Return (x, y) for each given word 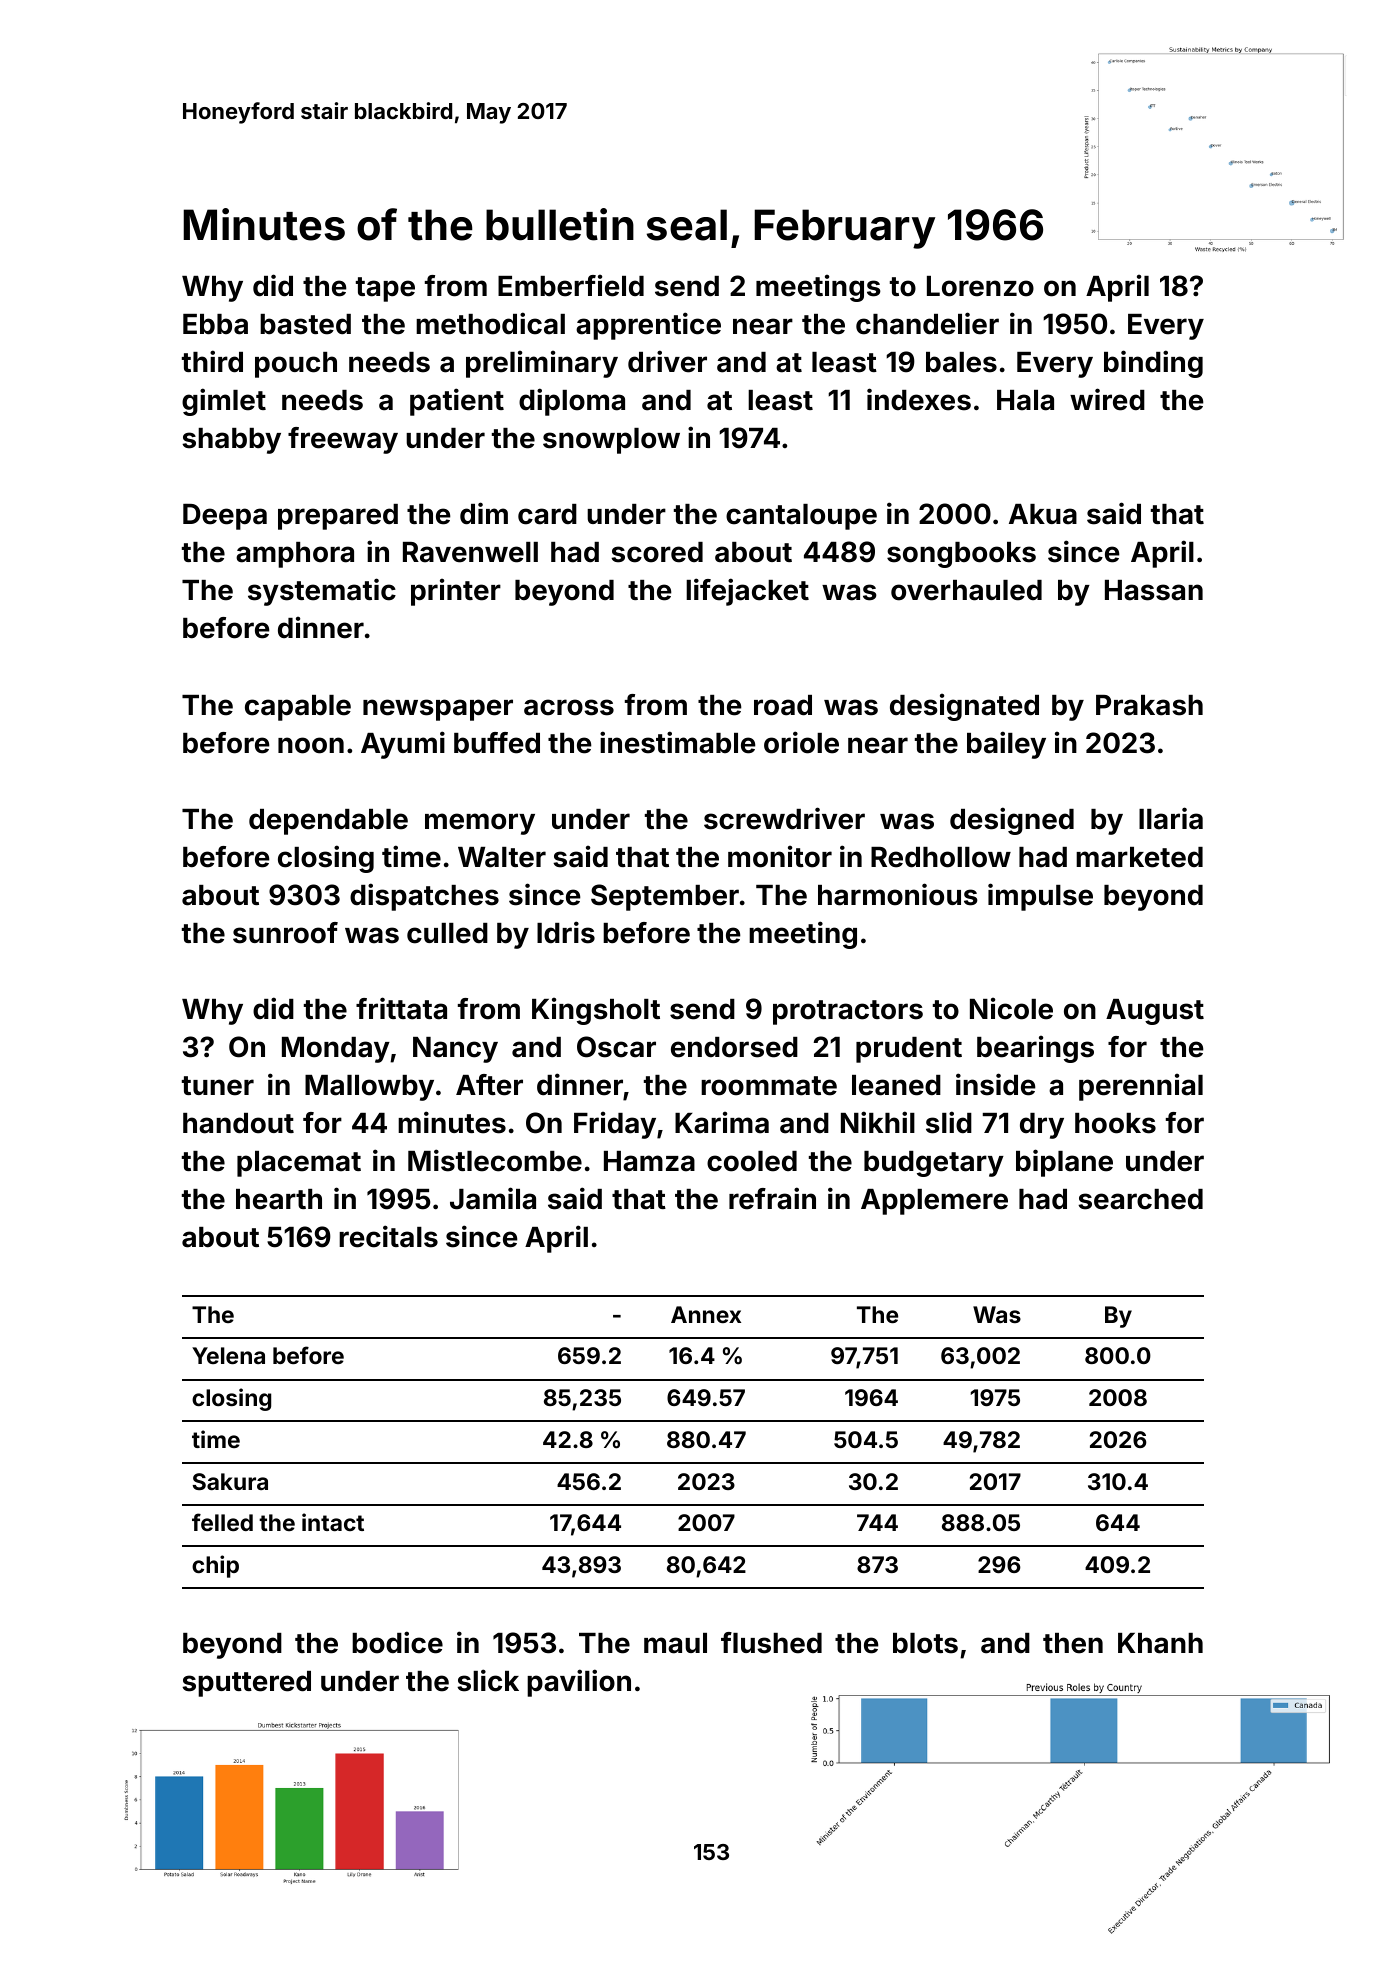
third (212, 361)
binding (1153, 364)
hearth (279, 1199)
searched (1140, 1199)
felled (222, 1522)
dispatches (424, 897)
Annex (706, 1314)
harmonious (898, 894)
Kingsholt (596, 1011)
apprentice (648, 326)
